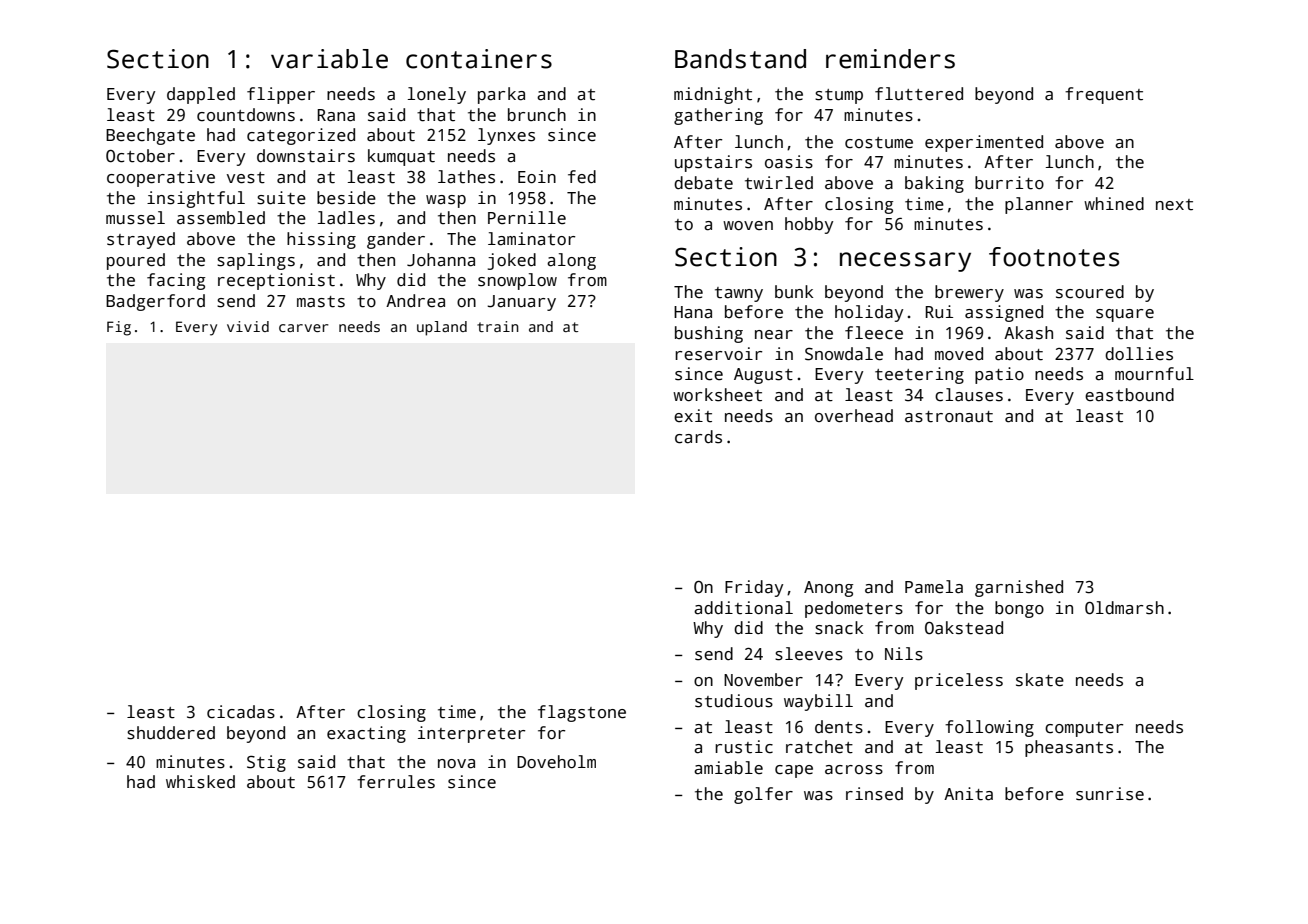  Describe the element at coordinates (740, 59) in the page. I see `Bandstand` at that location.
